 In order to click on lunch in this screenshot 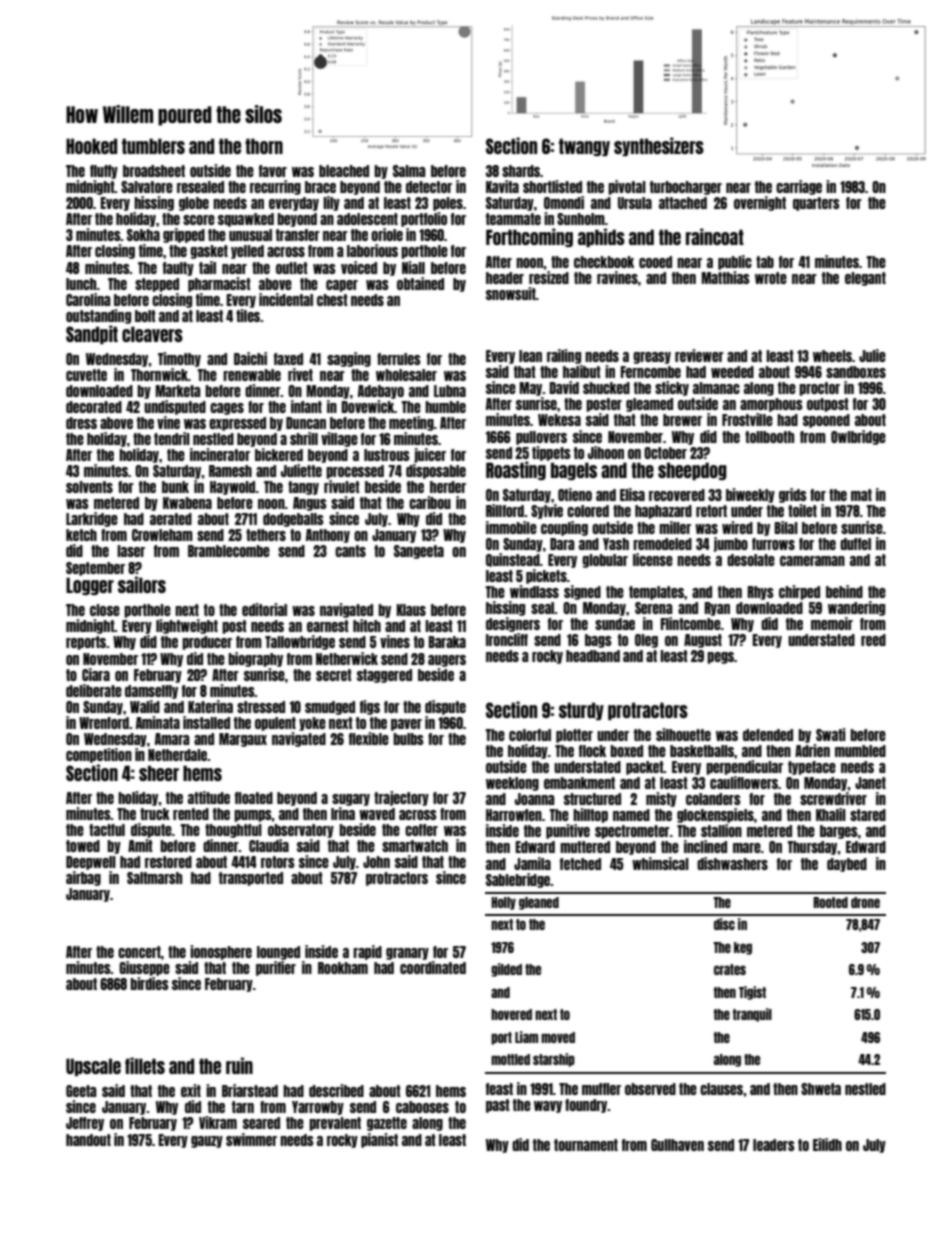, I will do `click(81, 284)`.
